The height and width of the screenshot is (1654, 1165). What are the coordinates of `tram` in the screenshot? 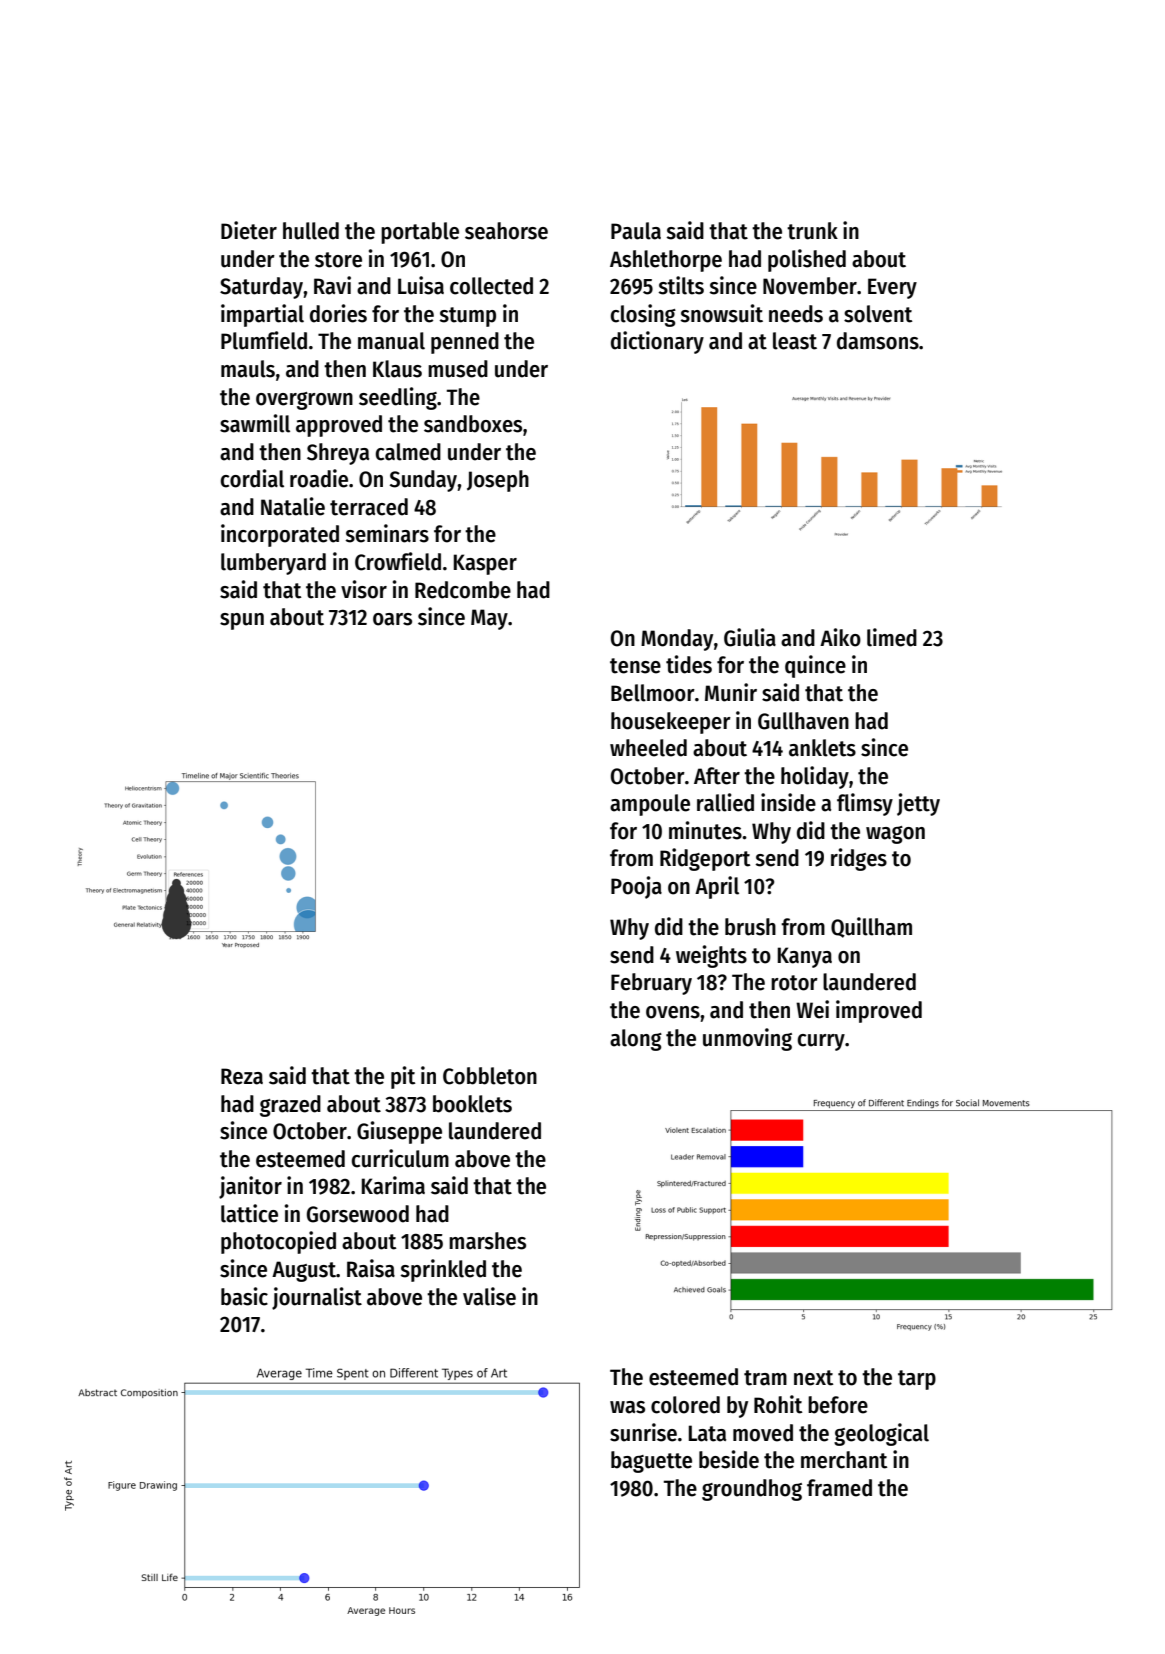 It's located at (765, 1378).
